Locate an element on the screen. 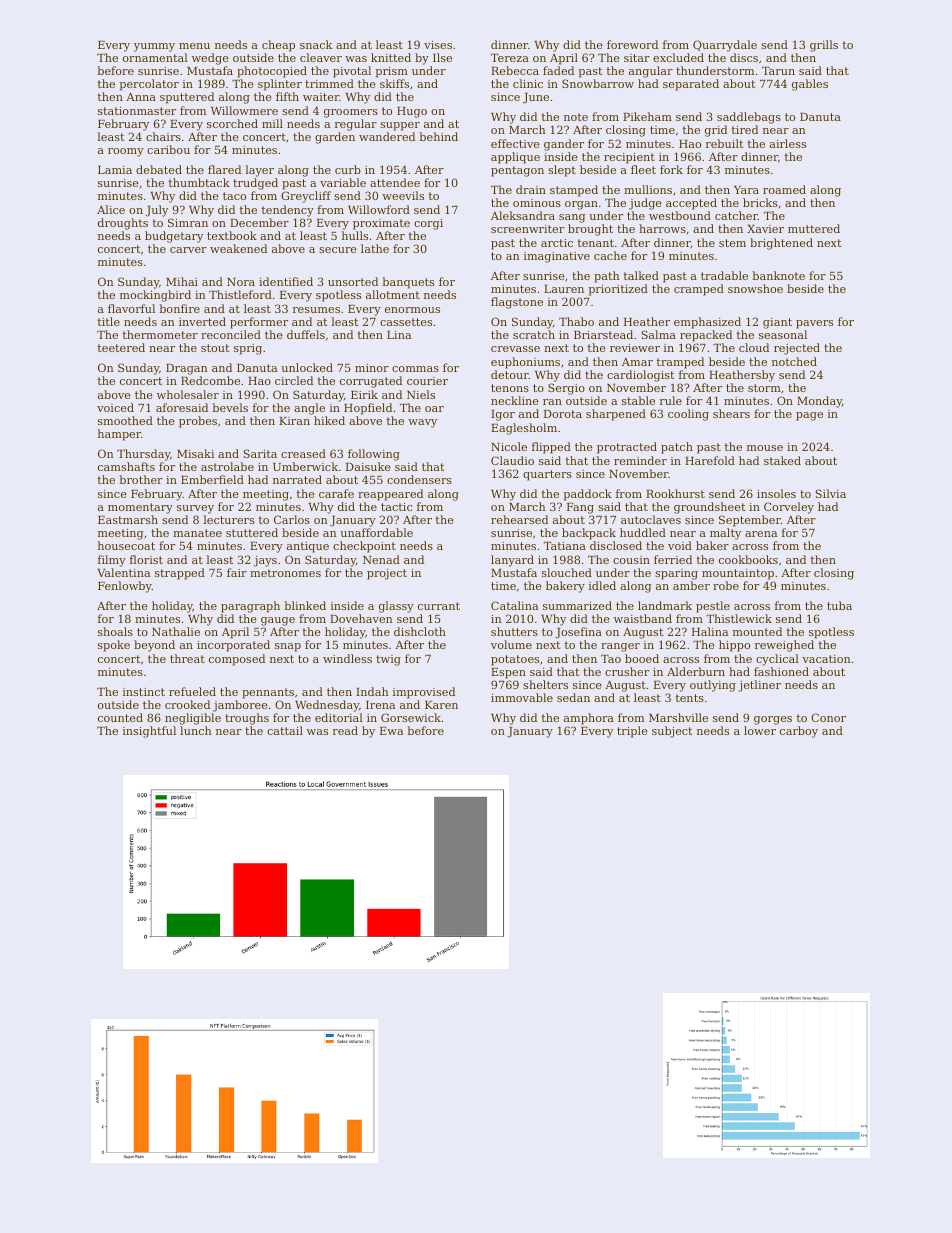 Image resolution: width=952 pixels, height=1233 pixels. excluded is located at coordinates (678, 57).
